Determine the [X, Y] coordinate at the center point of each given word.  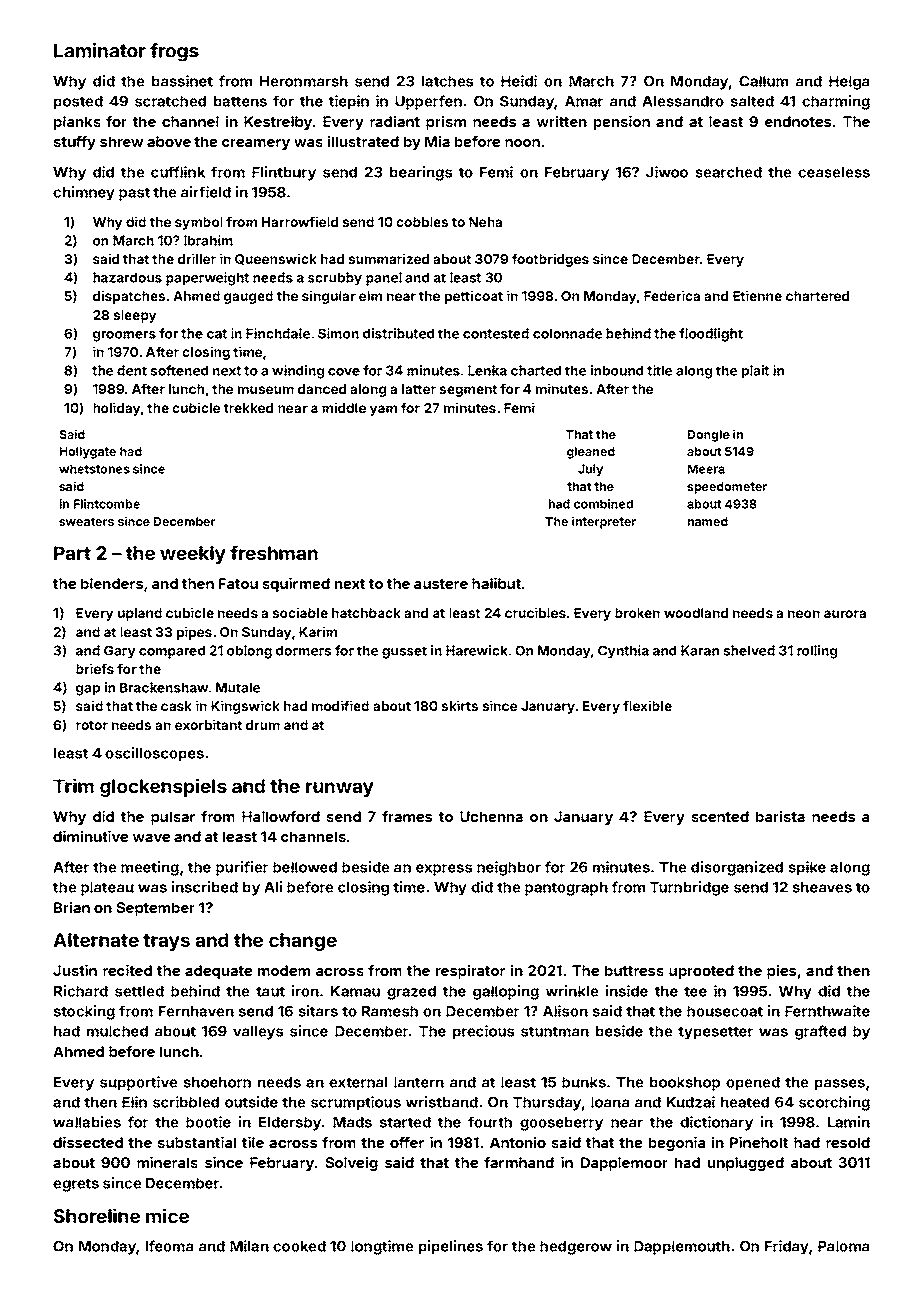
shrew [121, 141]
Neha [485, 222]
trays [166, 942]
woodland [696, 613]
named [708, 521]
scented [720, 816]
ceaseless [834, 172]
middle [344, 407]
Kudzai [691, 1102]
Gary [119, 652]
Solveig [351, 1163]
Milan [249, 1246]
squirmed [296, 584]
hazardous [127, 277]
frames [407, 816]
